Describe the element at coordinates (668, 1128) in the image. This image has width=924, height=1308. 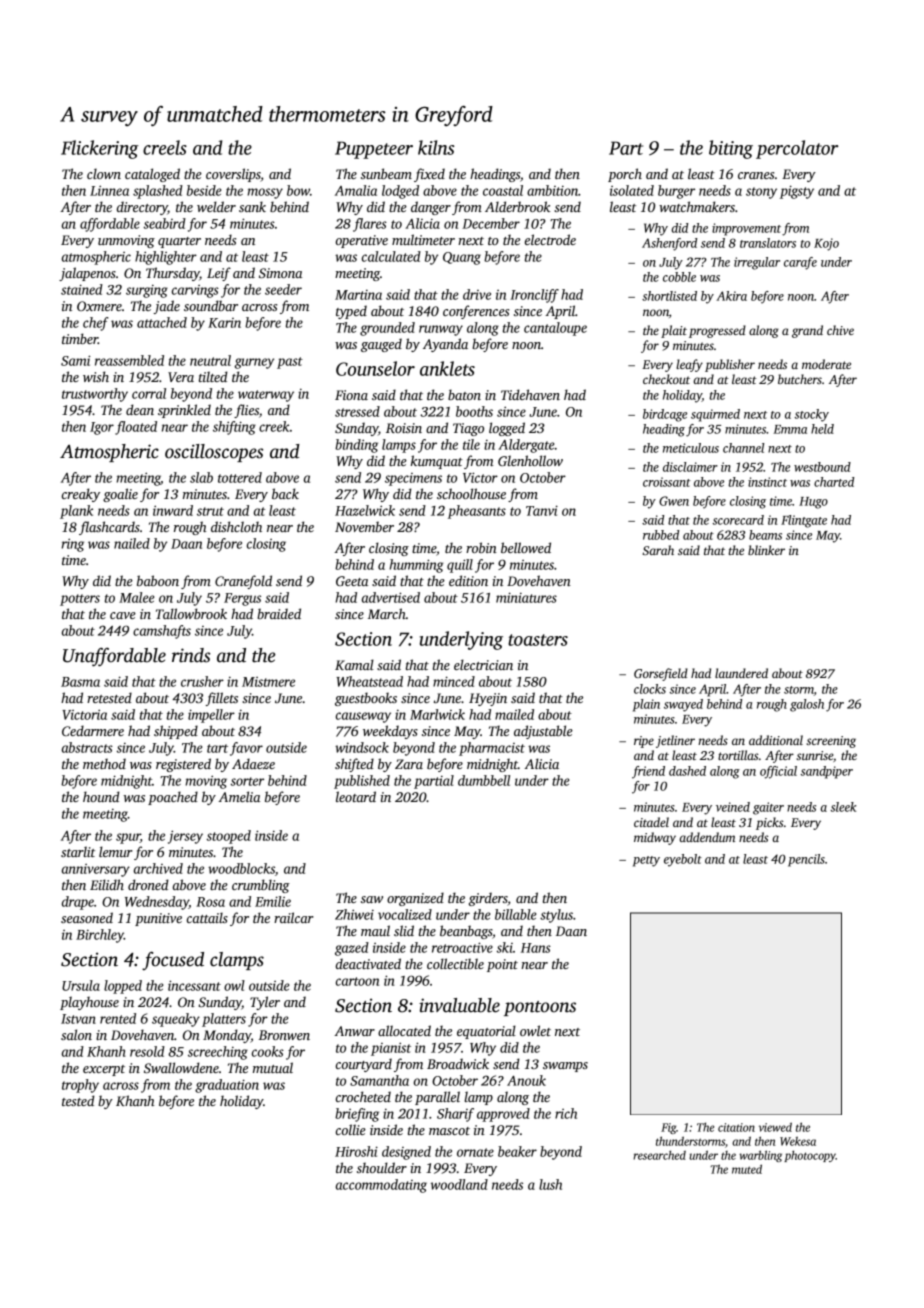
I see `Fig` at that location.
